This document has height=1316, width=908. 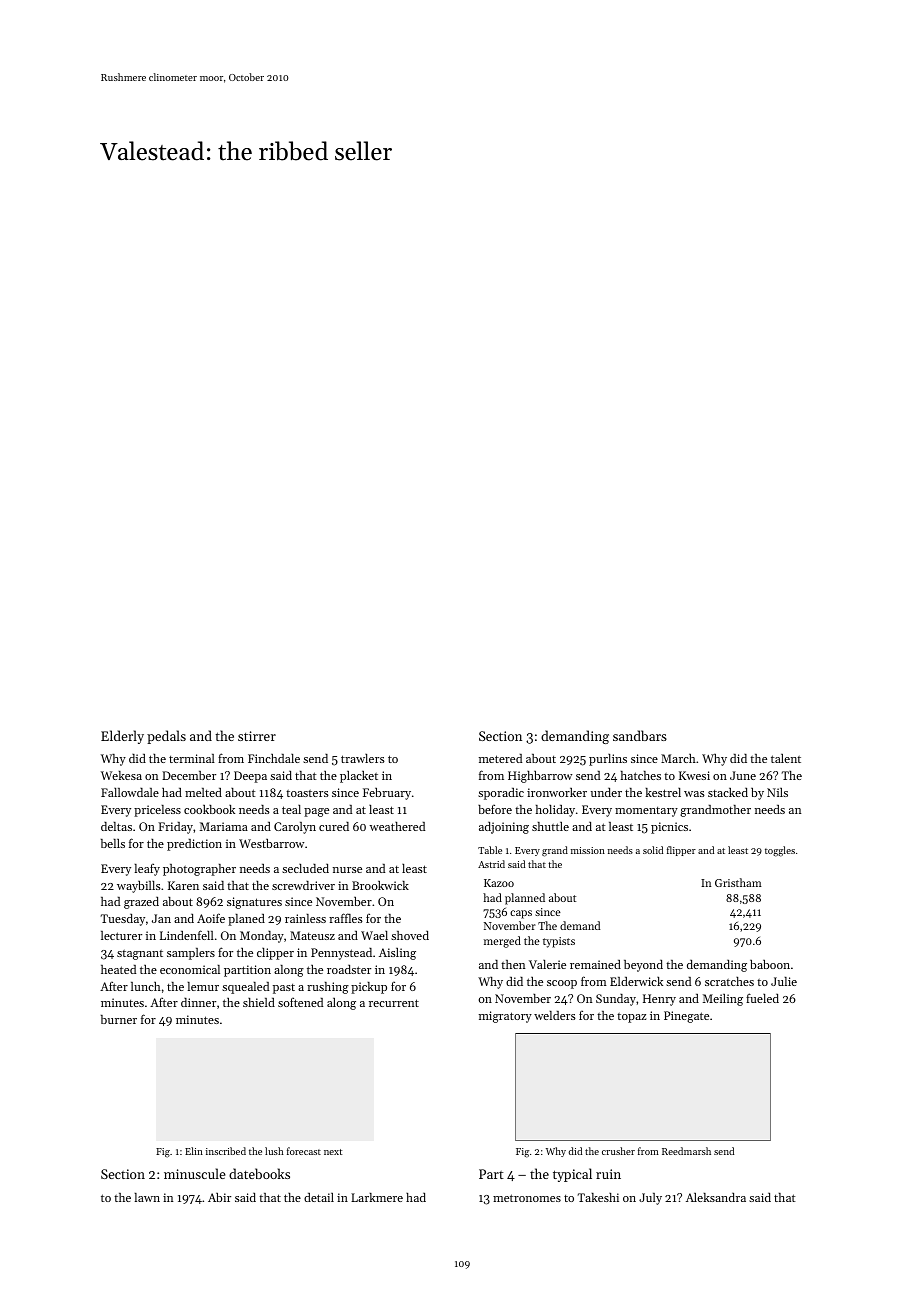 What do you see at coordinates (262, 937) in the document?
I see `Monday` at bounding box center [262, 937].
